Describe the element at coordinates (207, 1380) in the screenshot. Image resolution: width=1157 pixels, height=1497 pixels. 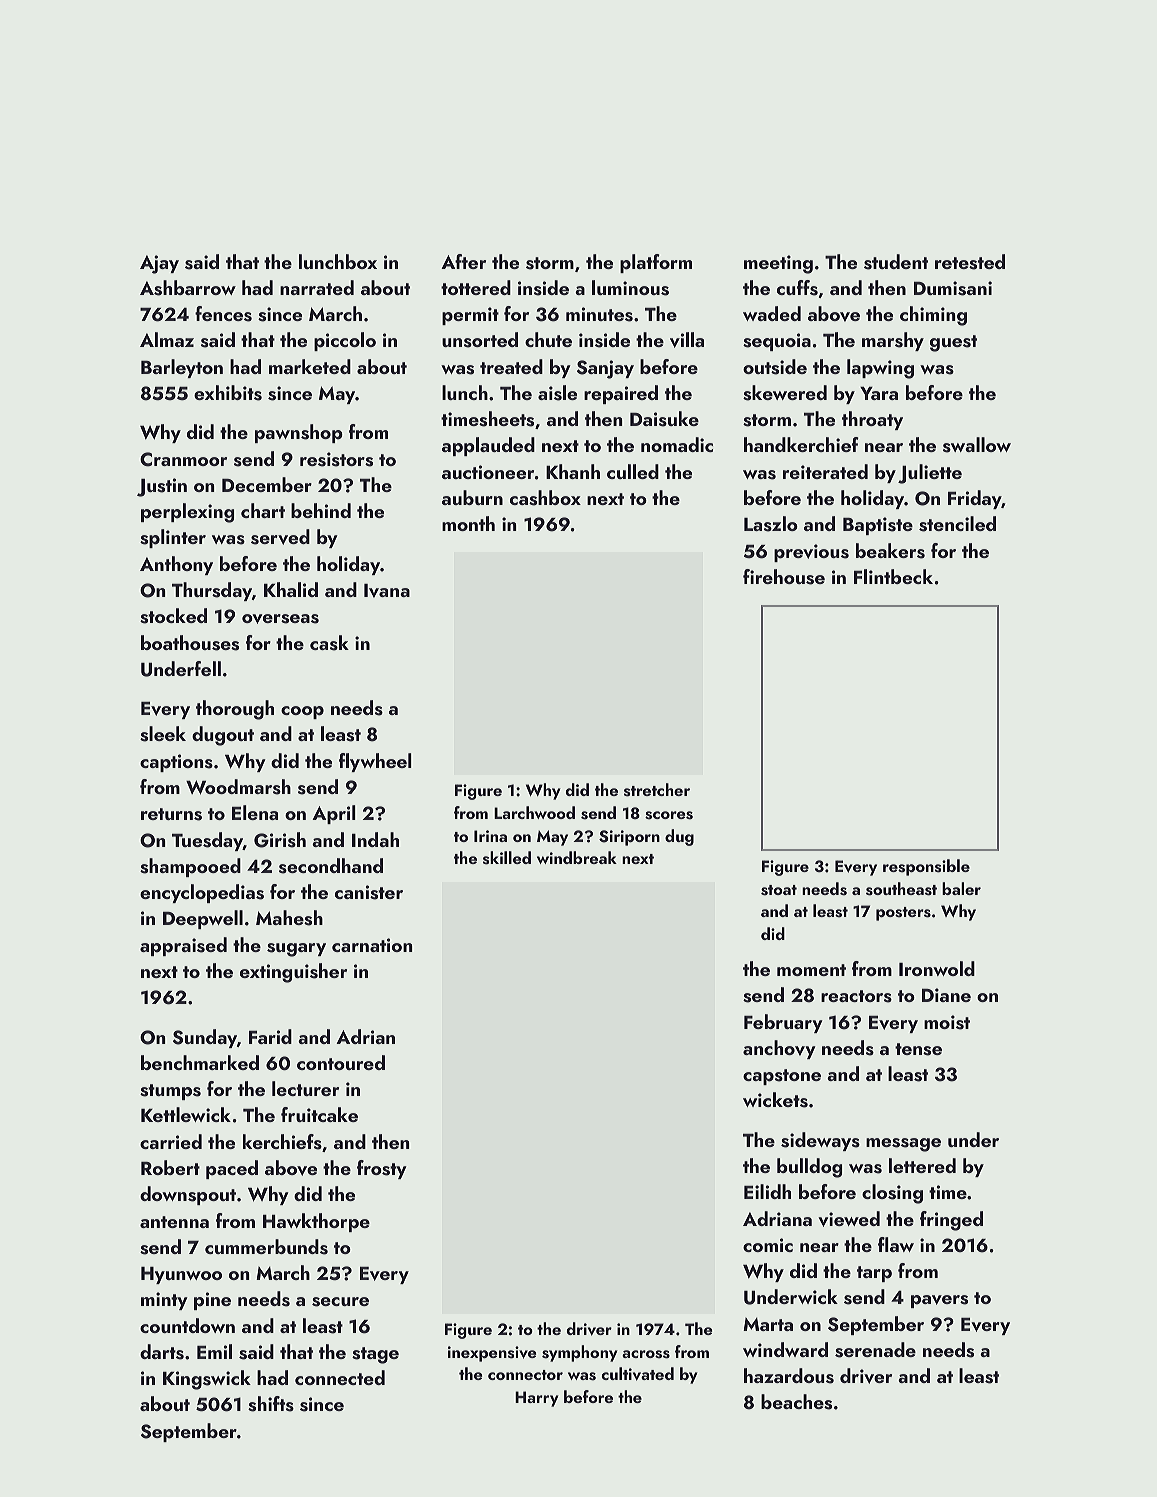
I see `Kingswick` at that location.
